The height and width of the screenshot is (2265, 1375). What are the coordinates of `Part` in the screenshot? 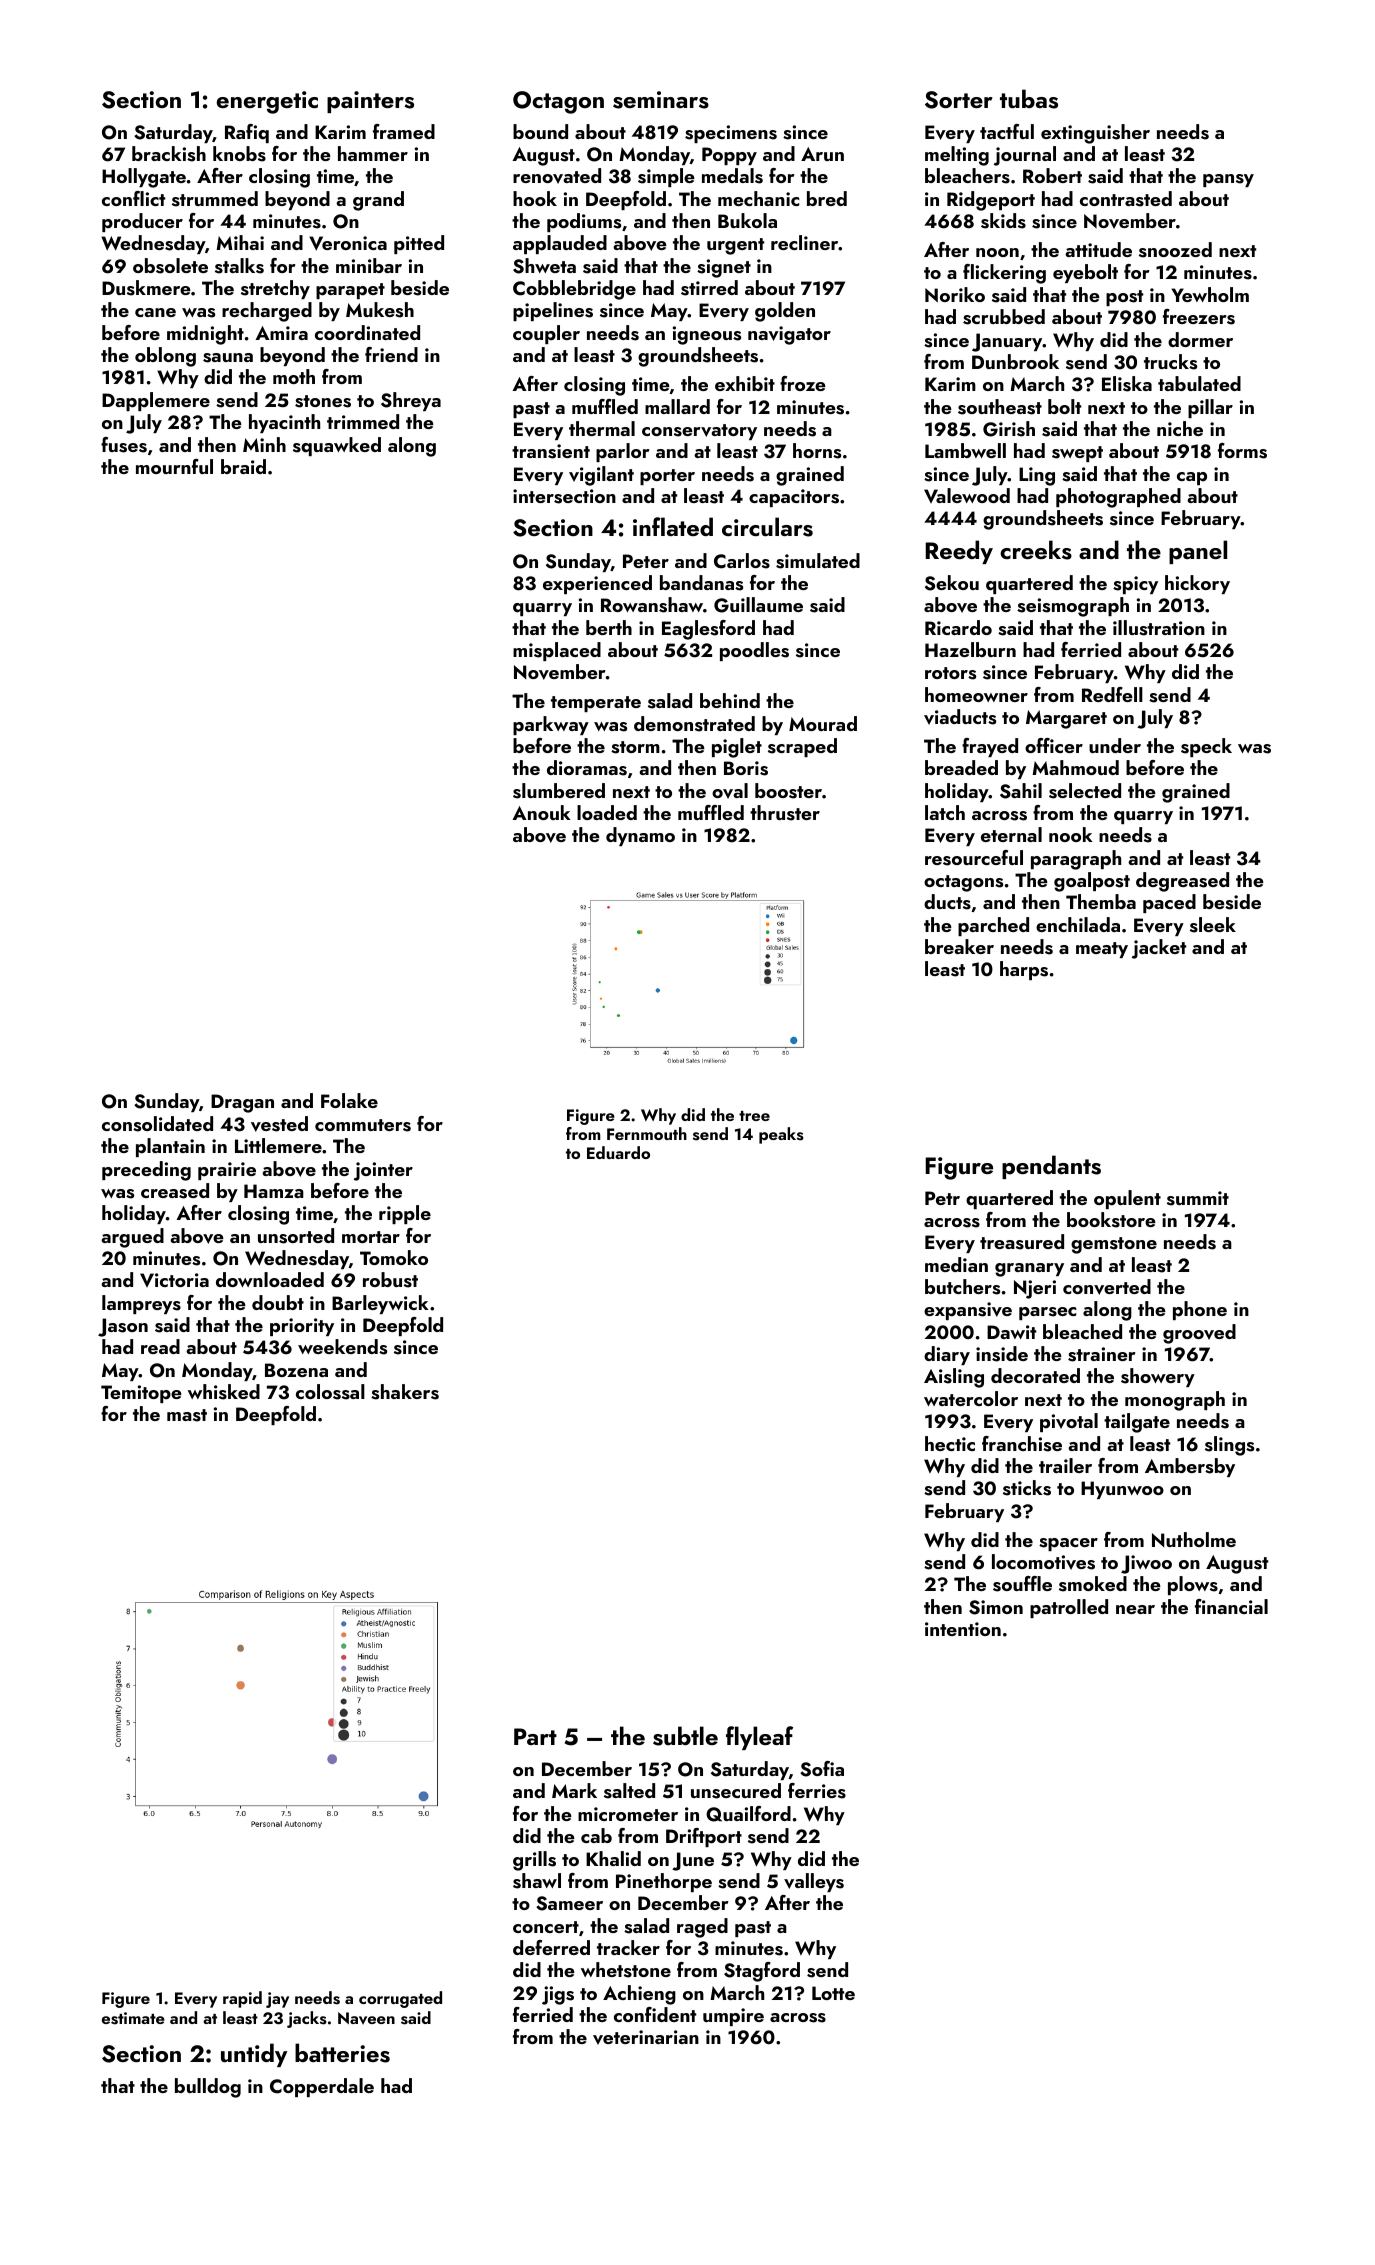 It's located at (535, 1736).
